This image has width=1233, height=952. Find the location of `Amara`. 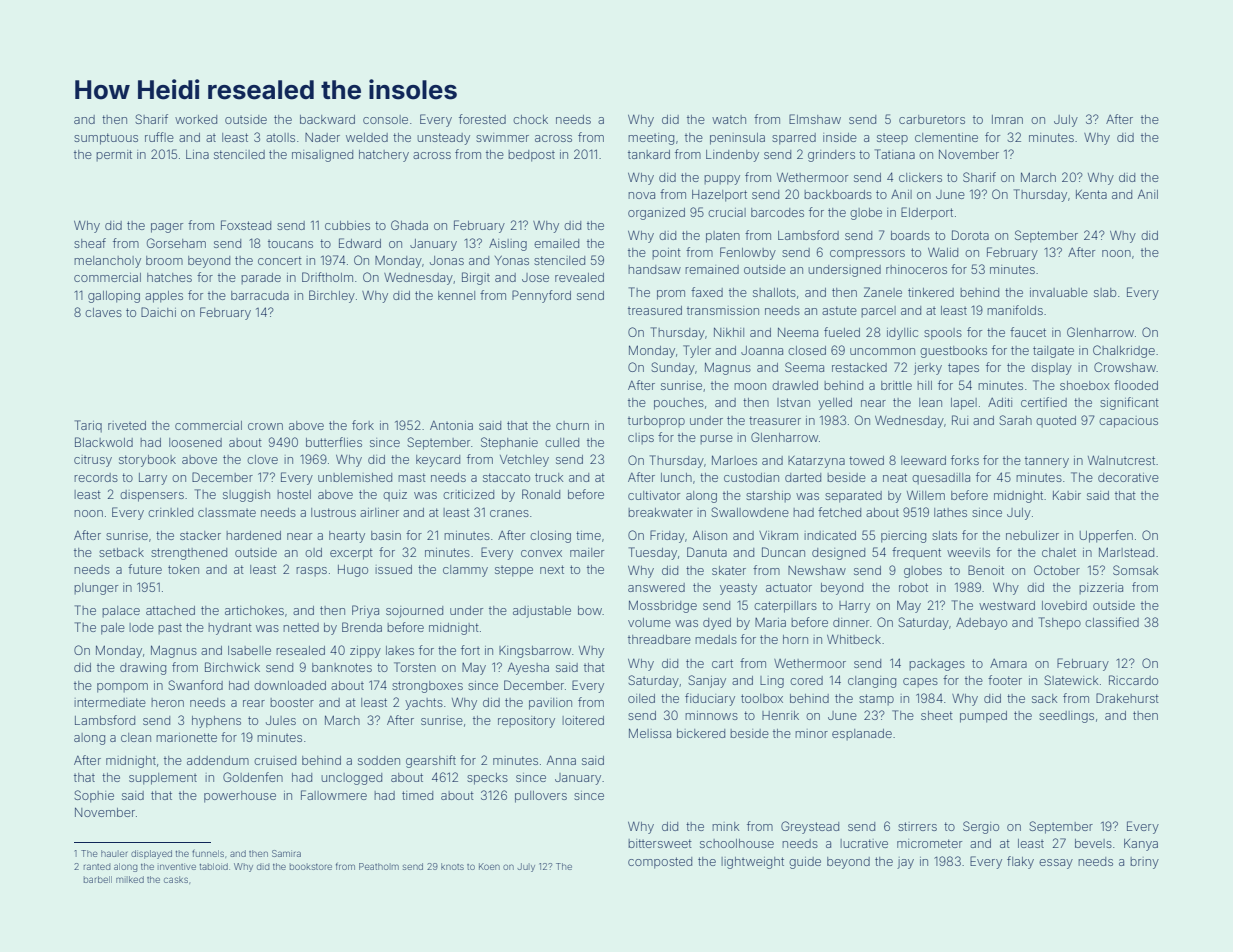

Amara is located at coordinates (1008, 663).
